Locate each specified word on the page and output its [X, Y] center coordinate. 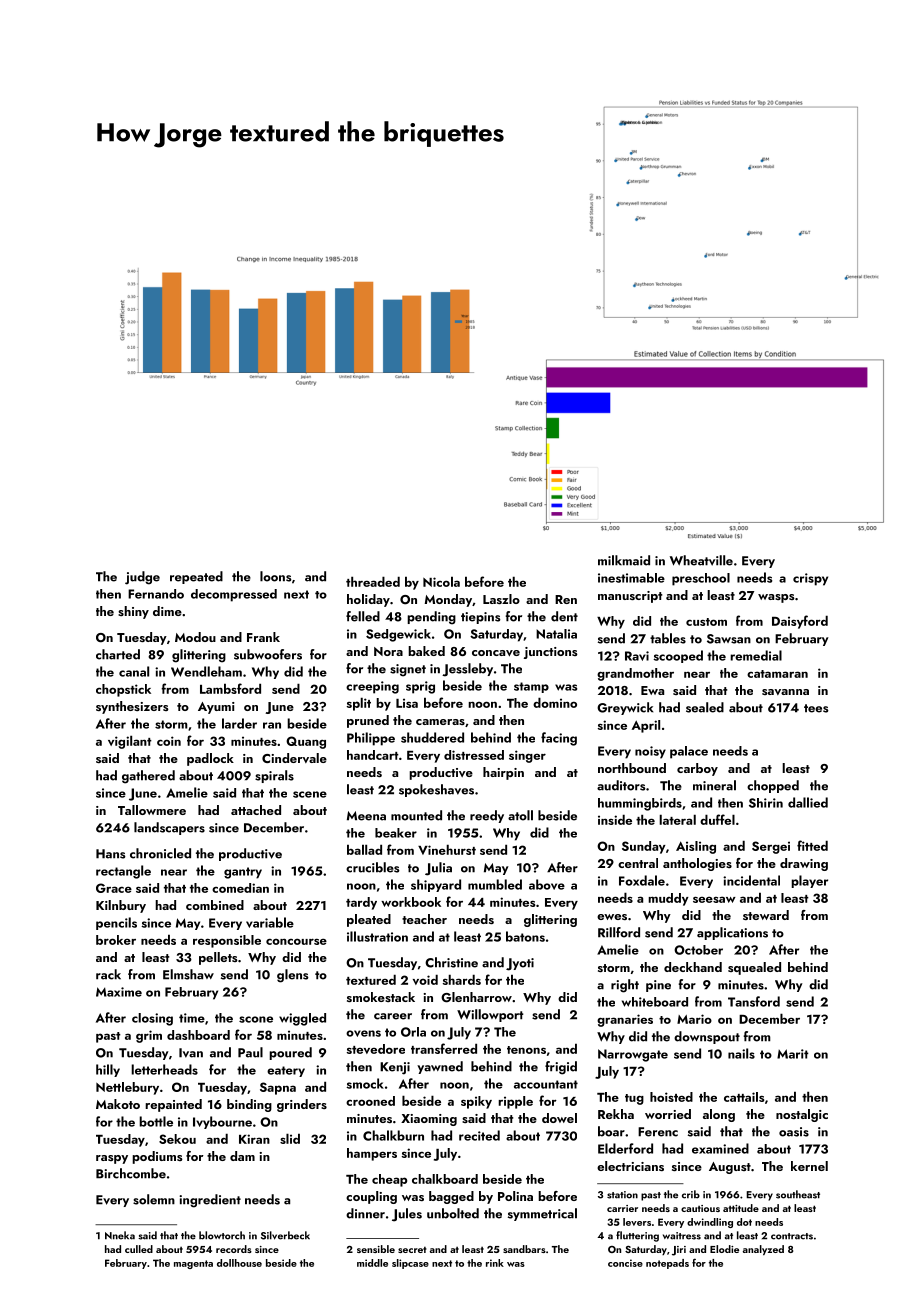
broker [116, 940]
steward [766, 915]
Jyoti [520, 964]
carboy [697, 769]
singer [527, 756]
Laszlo [501, 599]
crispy [810, 579]
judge [142, 578]
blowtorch [222, 1235]
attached [256, 810]
